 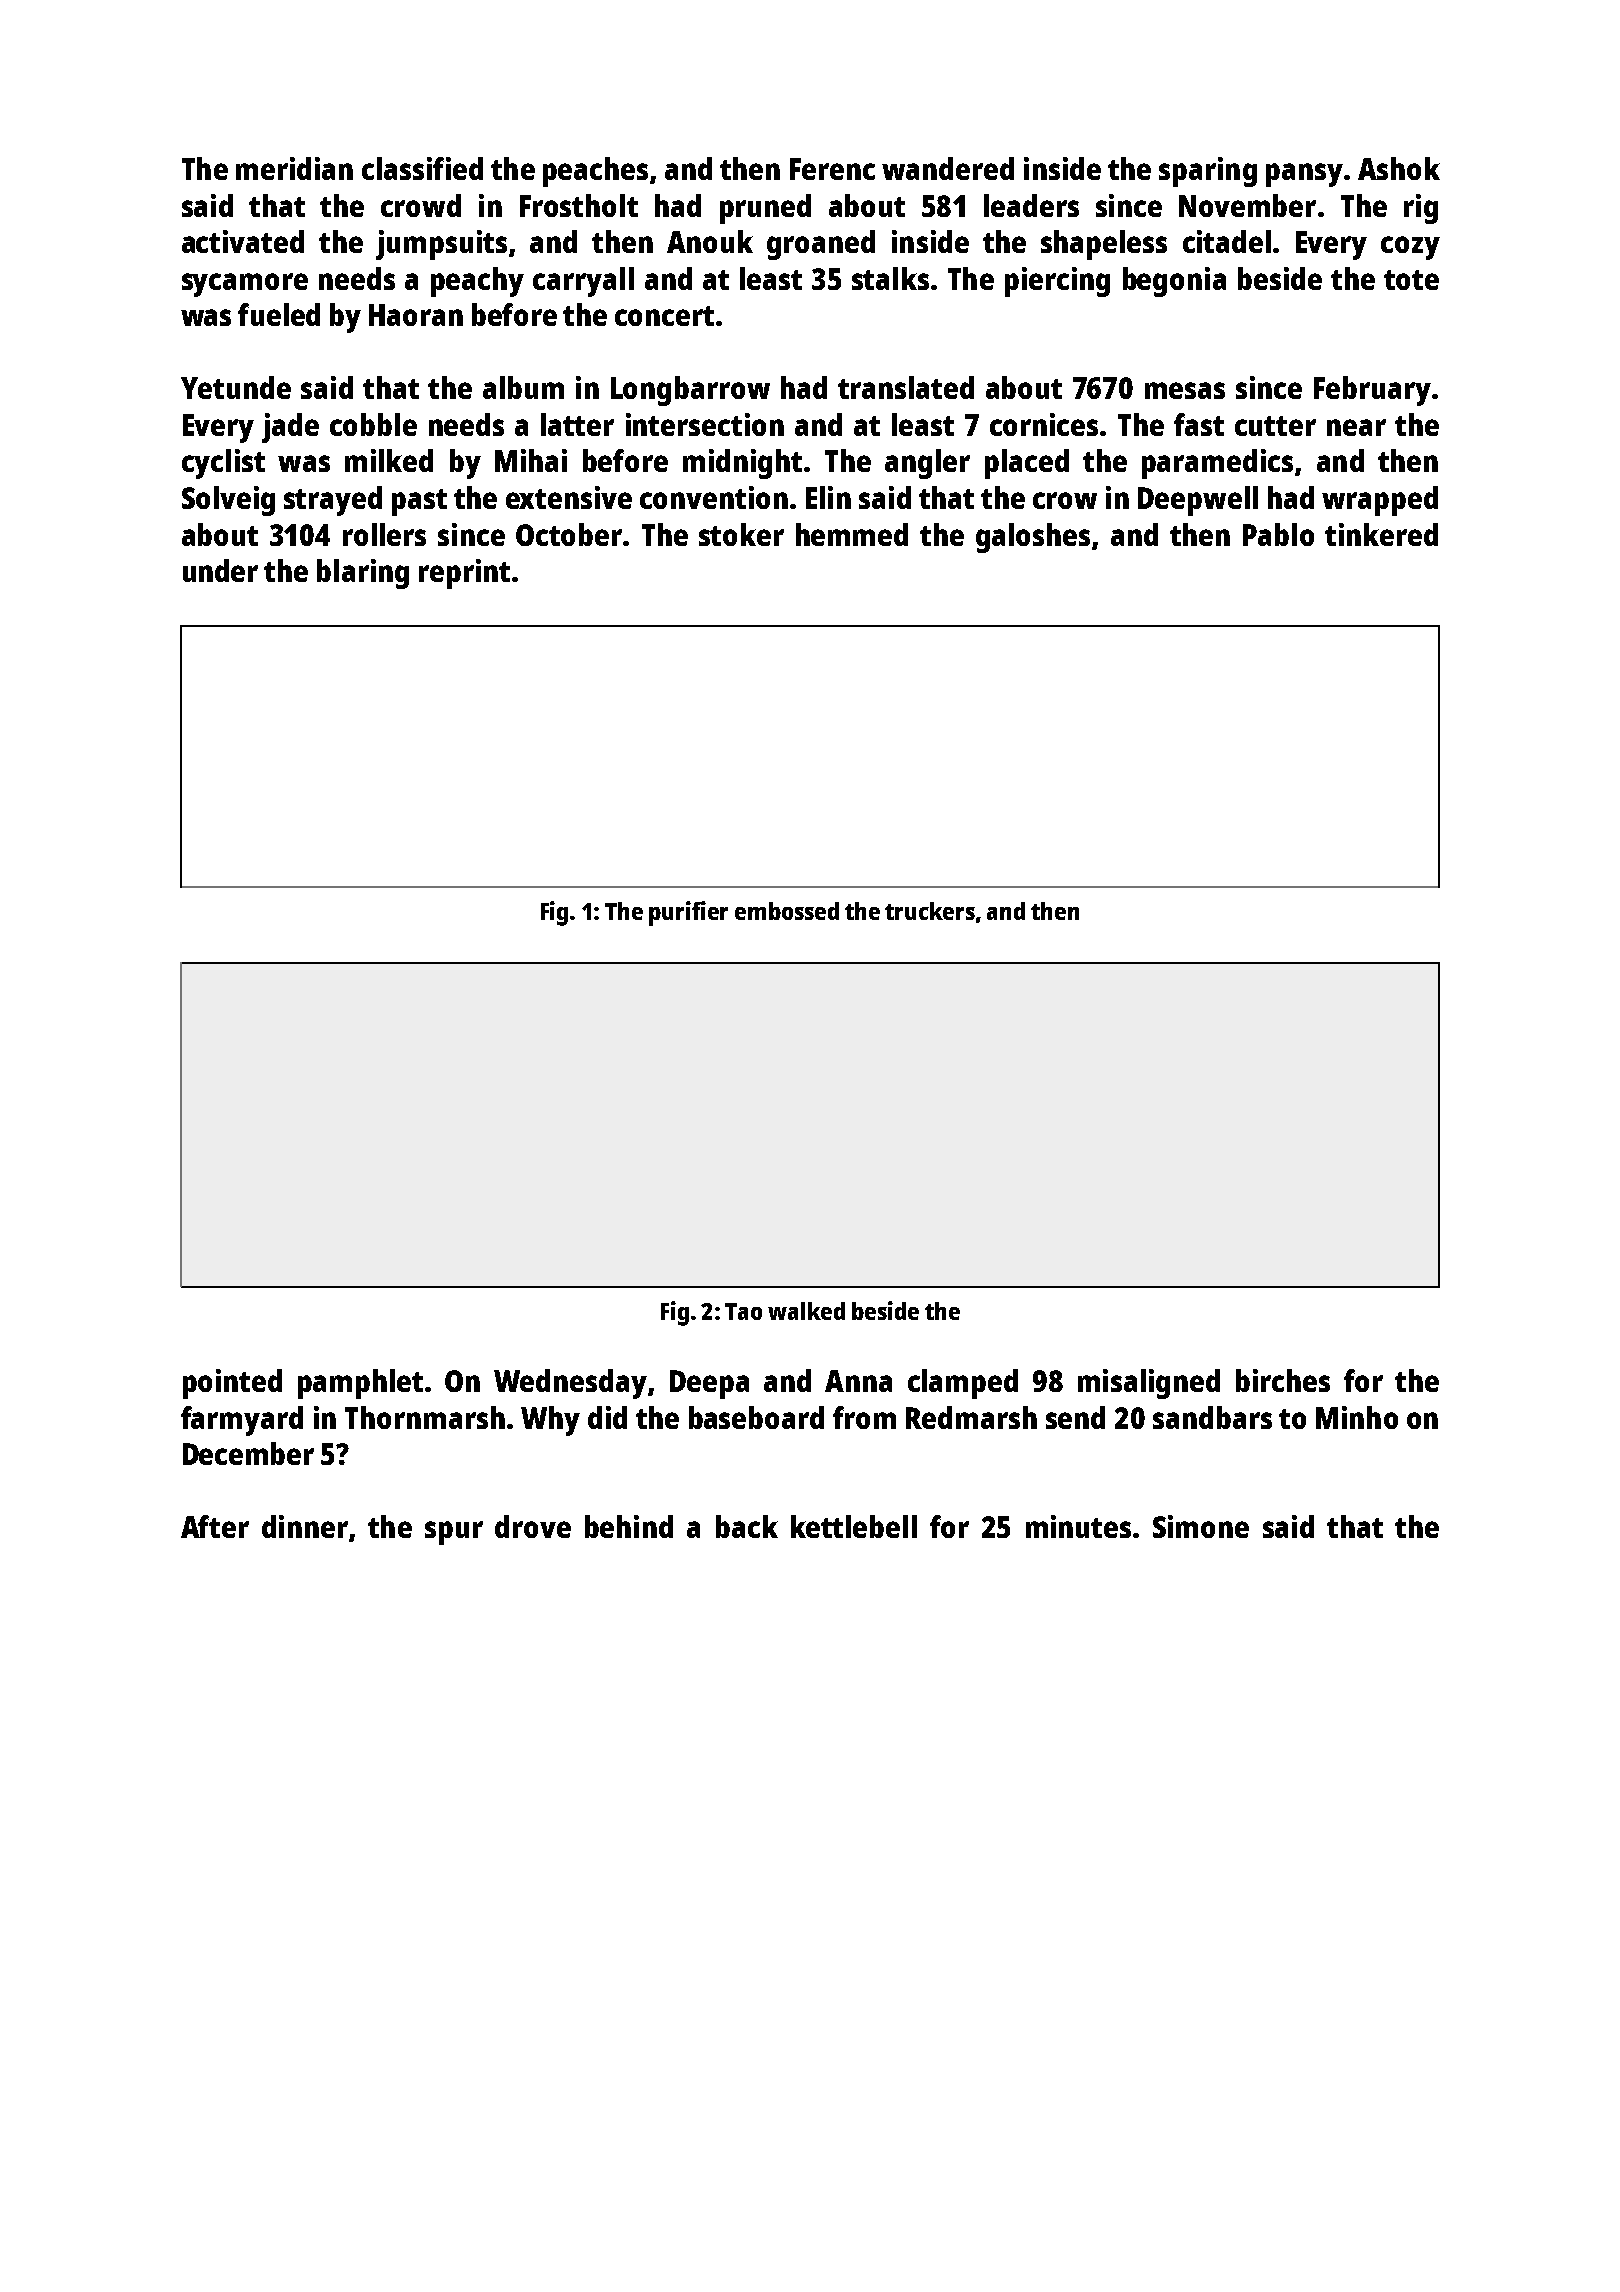 What do you see at coordinates (1201, 1526) in the document?
I see `Simone` at bounding box center [1201, 1526].
